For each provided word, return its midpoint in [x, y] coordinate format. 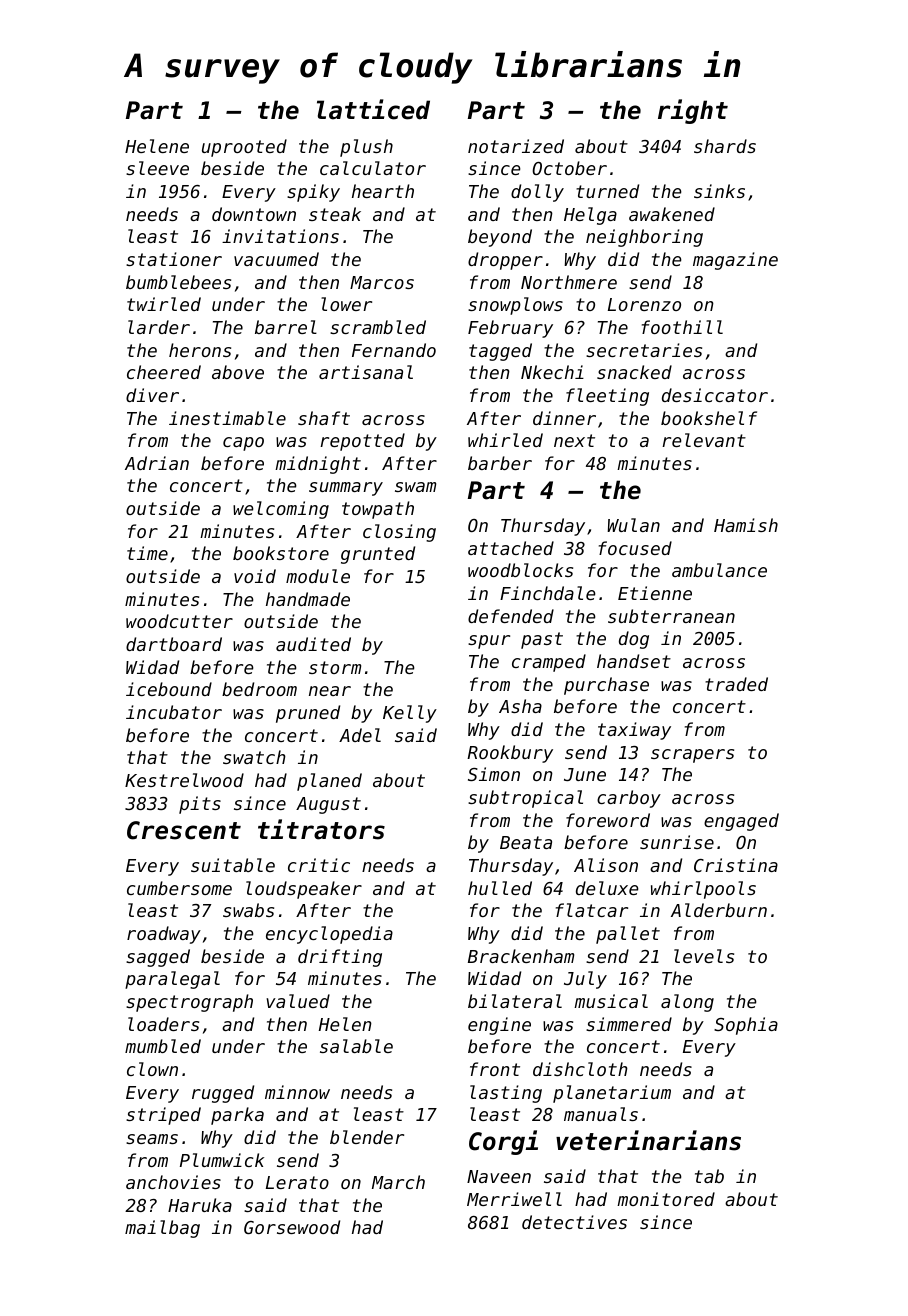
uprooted [244, 148]
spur [489, 642]
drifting [340, 958]
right [693, 111]
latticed [373, 109]
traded [736, 684]
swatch [254, 757]
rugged [223, 1094]
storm [335, 667]
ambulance [719, 570]
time [147, 553]
